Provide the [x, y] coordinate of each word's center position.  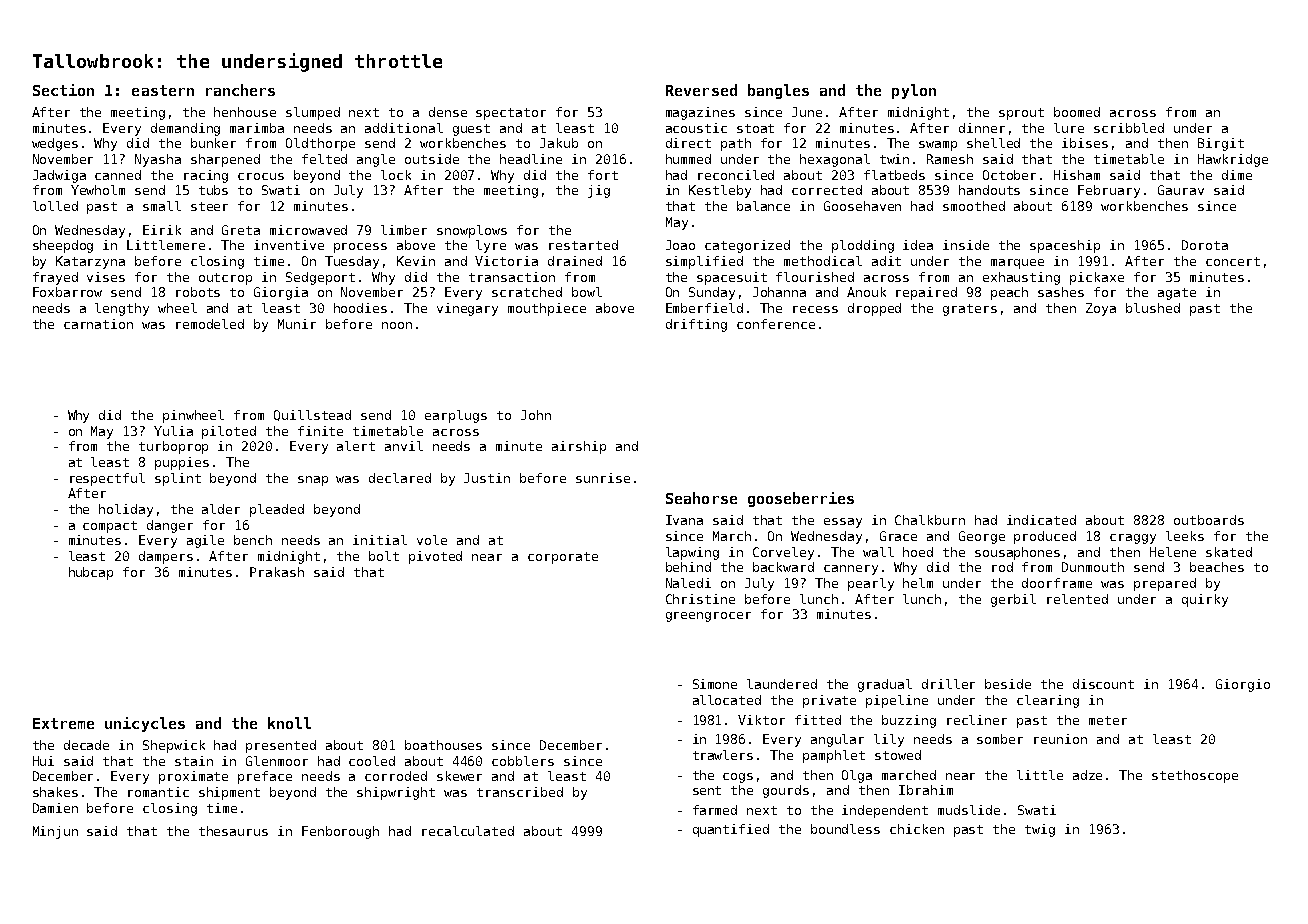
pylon [914, 91]
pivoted [435, 557]
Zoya [1101, 309]
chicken [917, 829]
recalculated [468, 831]
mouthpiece [547, 309]
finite [320, 431]
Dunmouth [1093, 567]
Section [63, 90]
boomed [1077, 112]
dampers [166, 557]
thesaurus [233, 831]
